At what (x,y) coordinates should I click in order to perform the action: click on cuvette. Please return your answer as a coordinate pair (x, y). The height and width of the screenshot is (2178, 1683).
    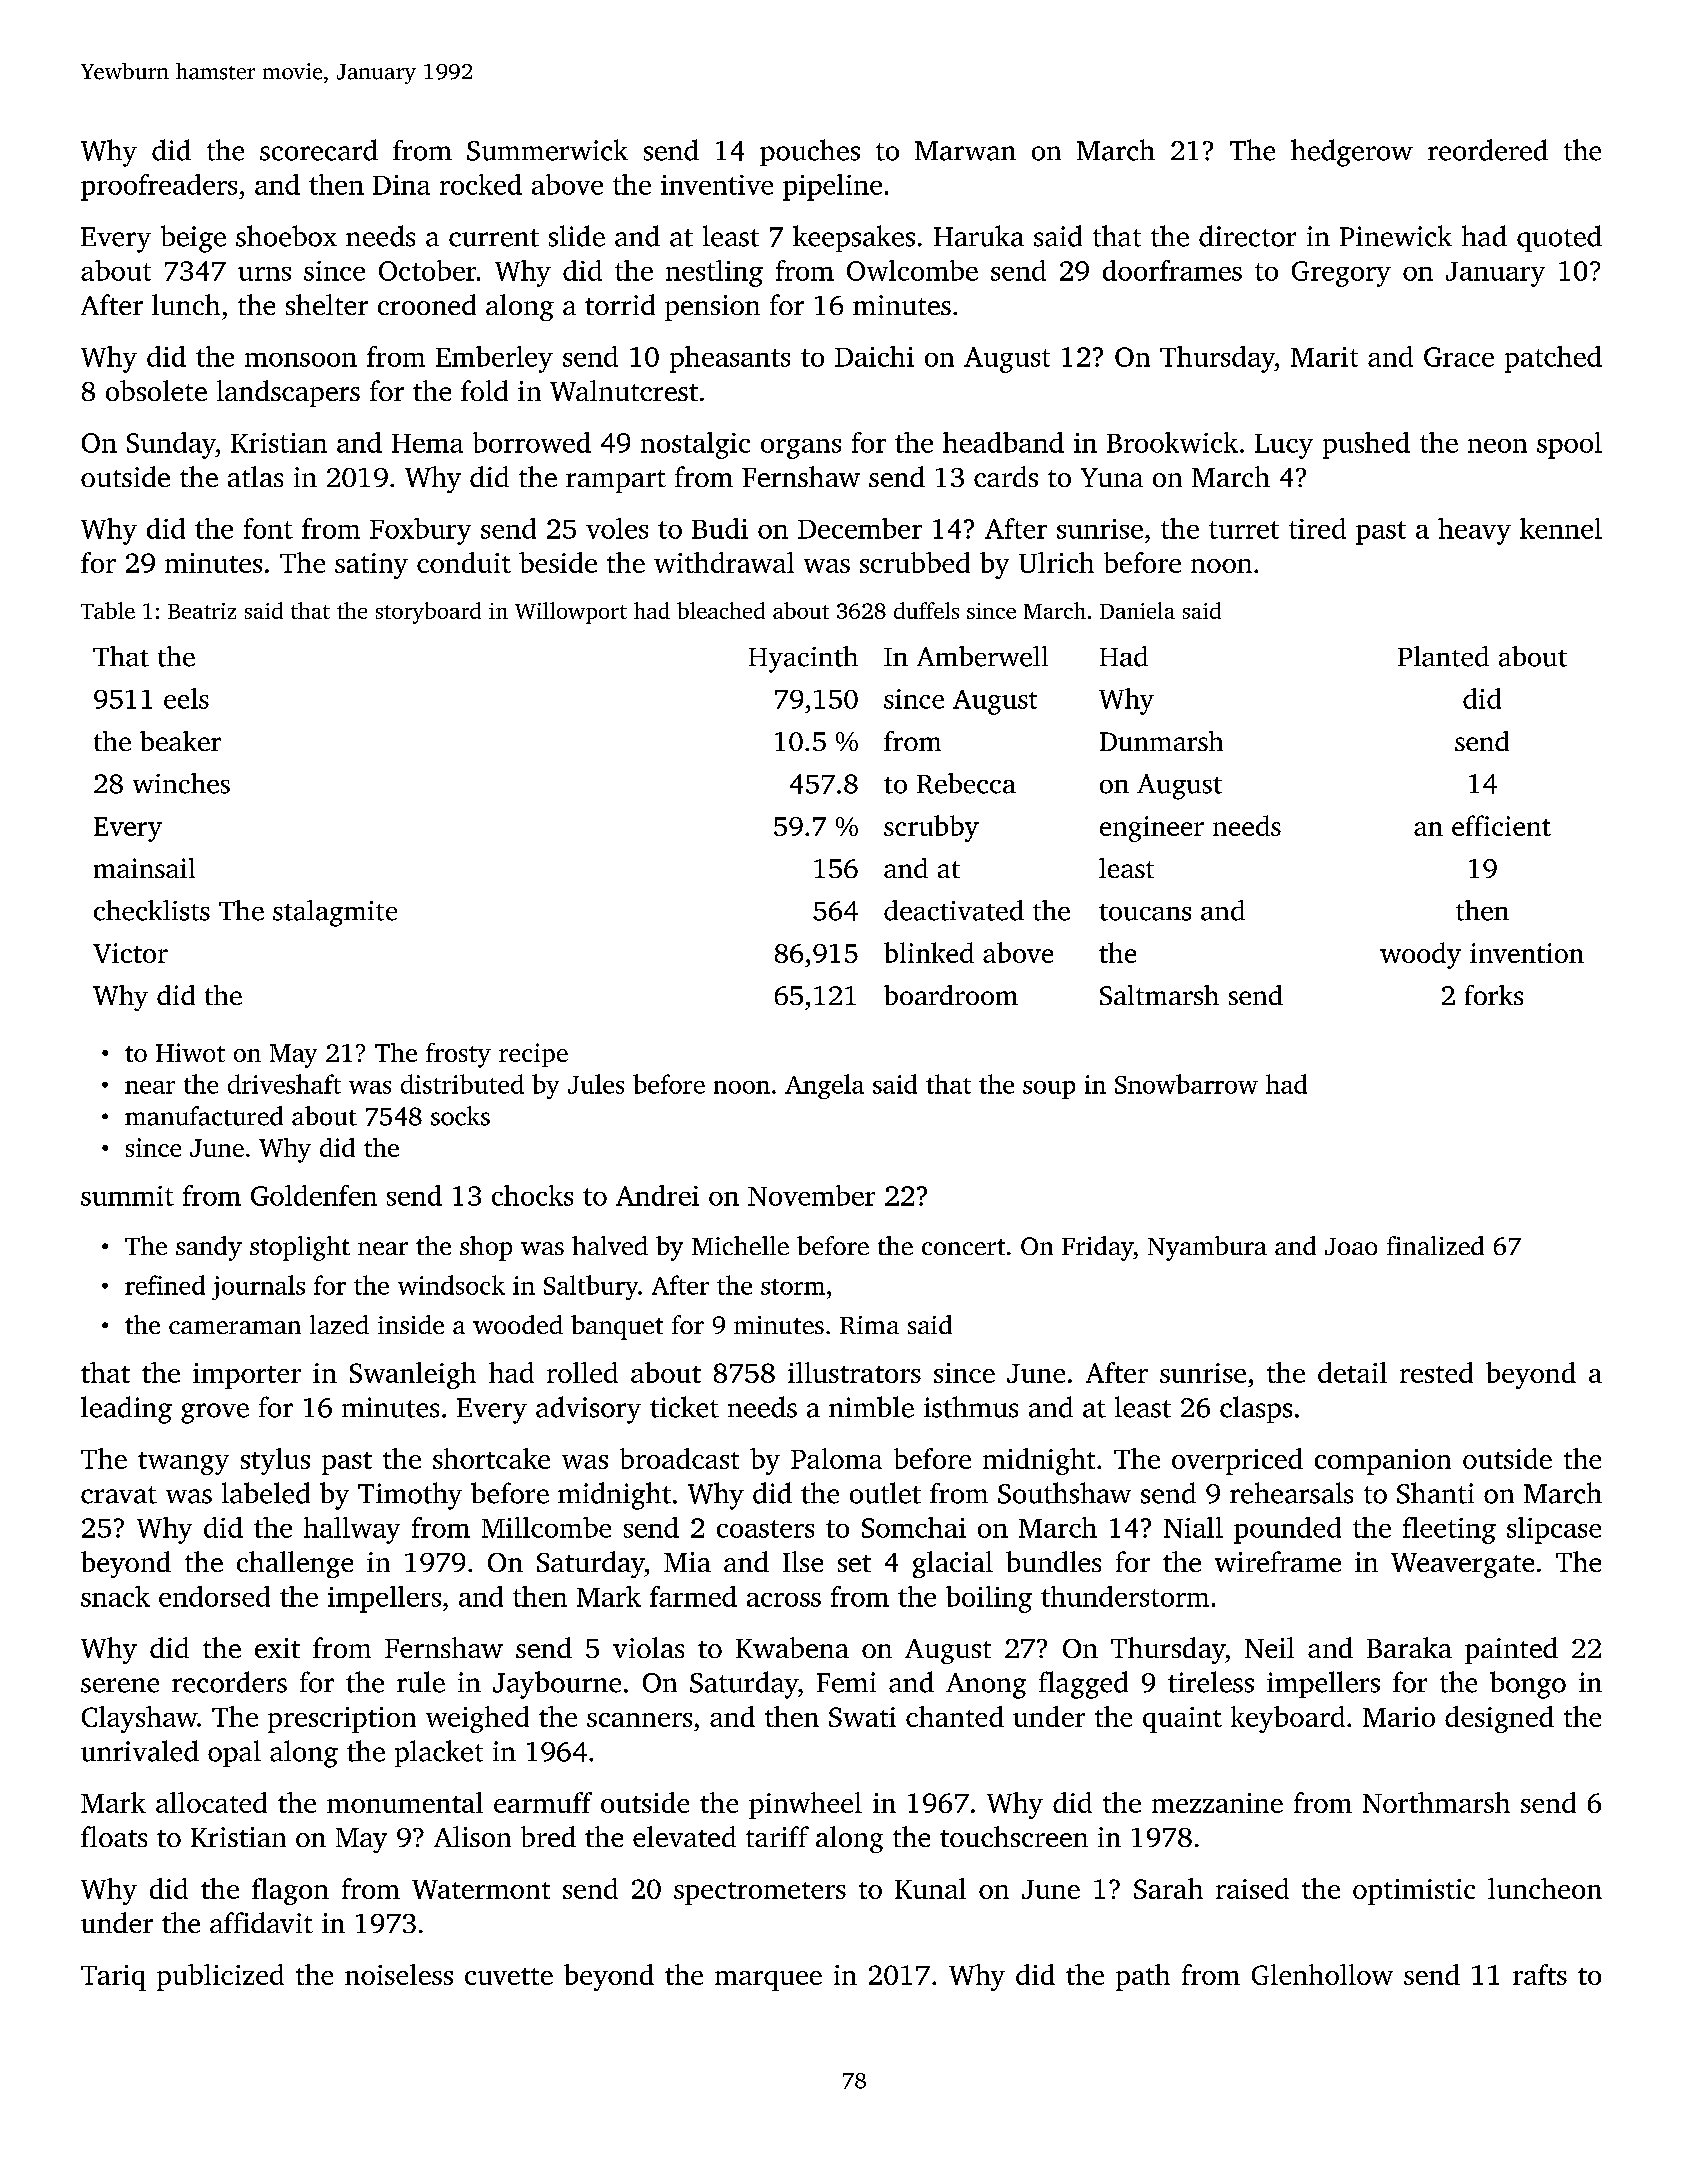
    Looking at the image, I should click on (509, 1976).
